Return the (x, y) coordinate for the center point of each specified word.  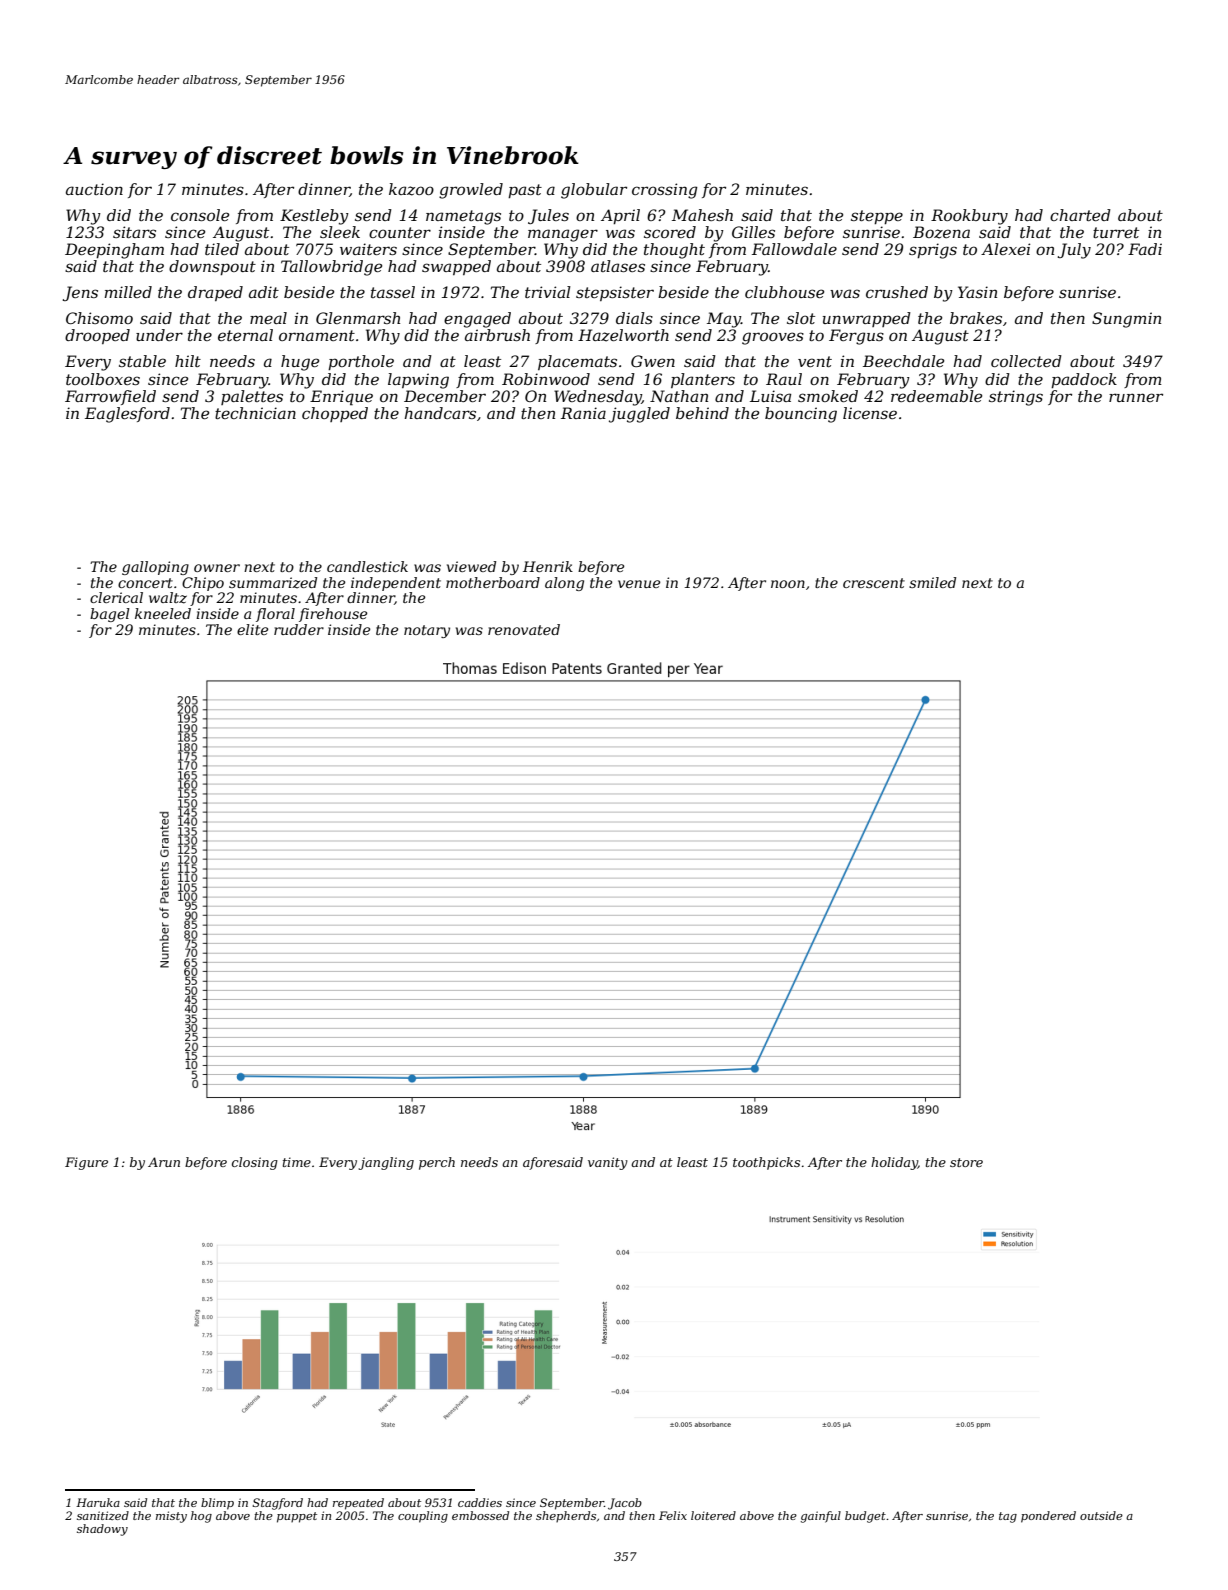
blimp (217, 1504)
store (966, 1162)
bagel (110, 615)
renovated (524, 629)
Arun (164, 1162)
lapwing (418, 381)
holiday (894, 1163)
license (870, 413)
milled (128, 292)
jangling (386, 1163)
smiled (932, 582)
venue (639, 584)
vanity (608, 1163)
